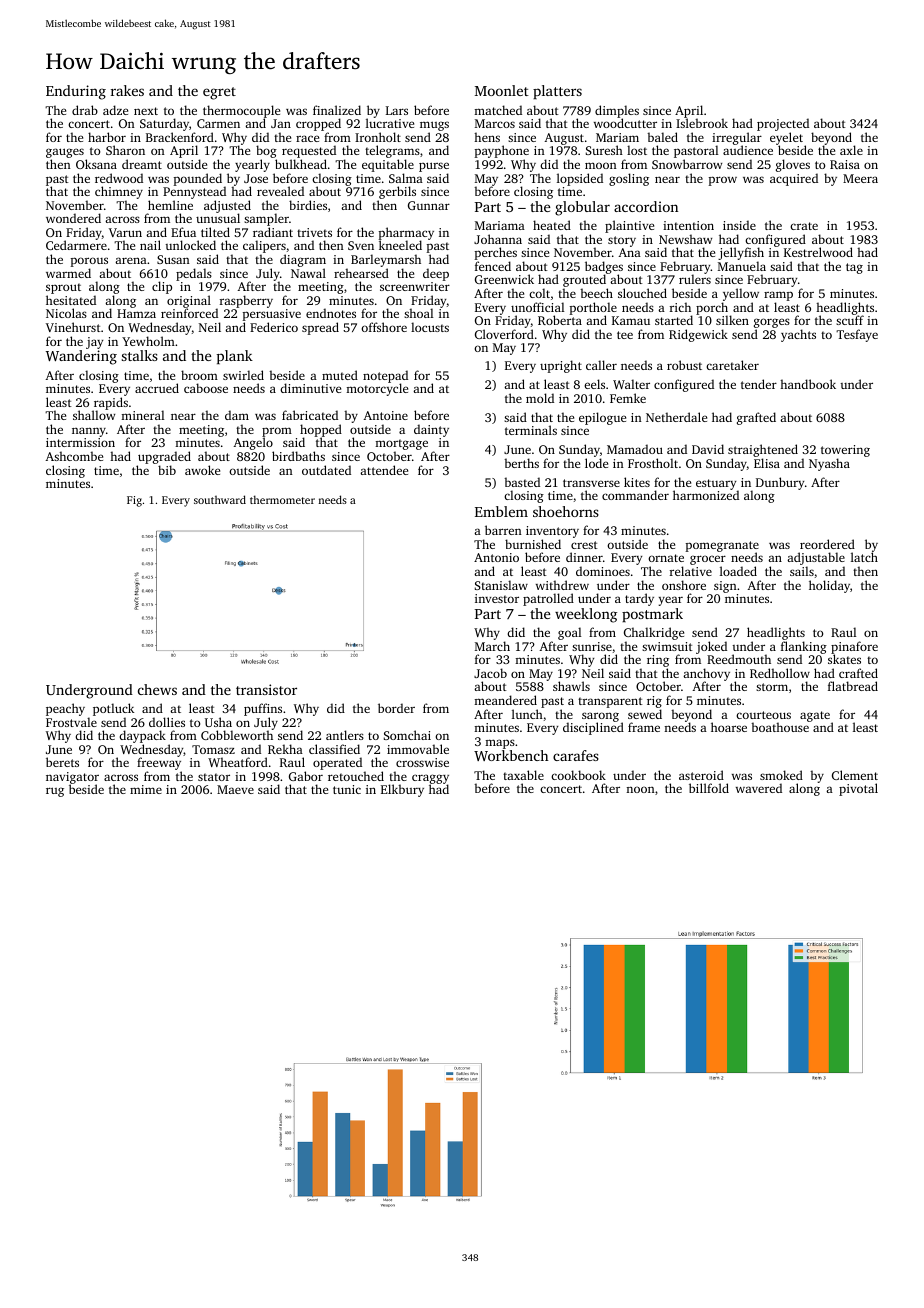 The height and width of the image is (1308, 924). I want to click on craggy, so click(430, 779).
